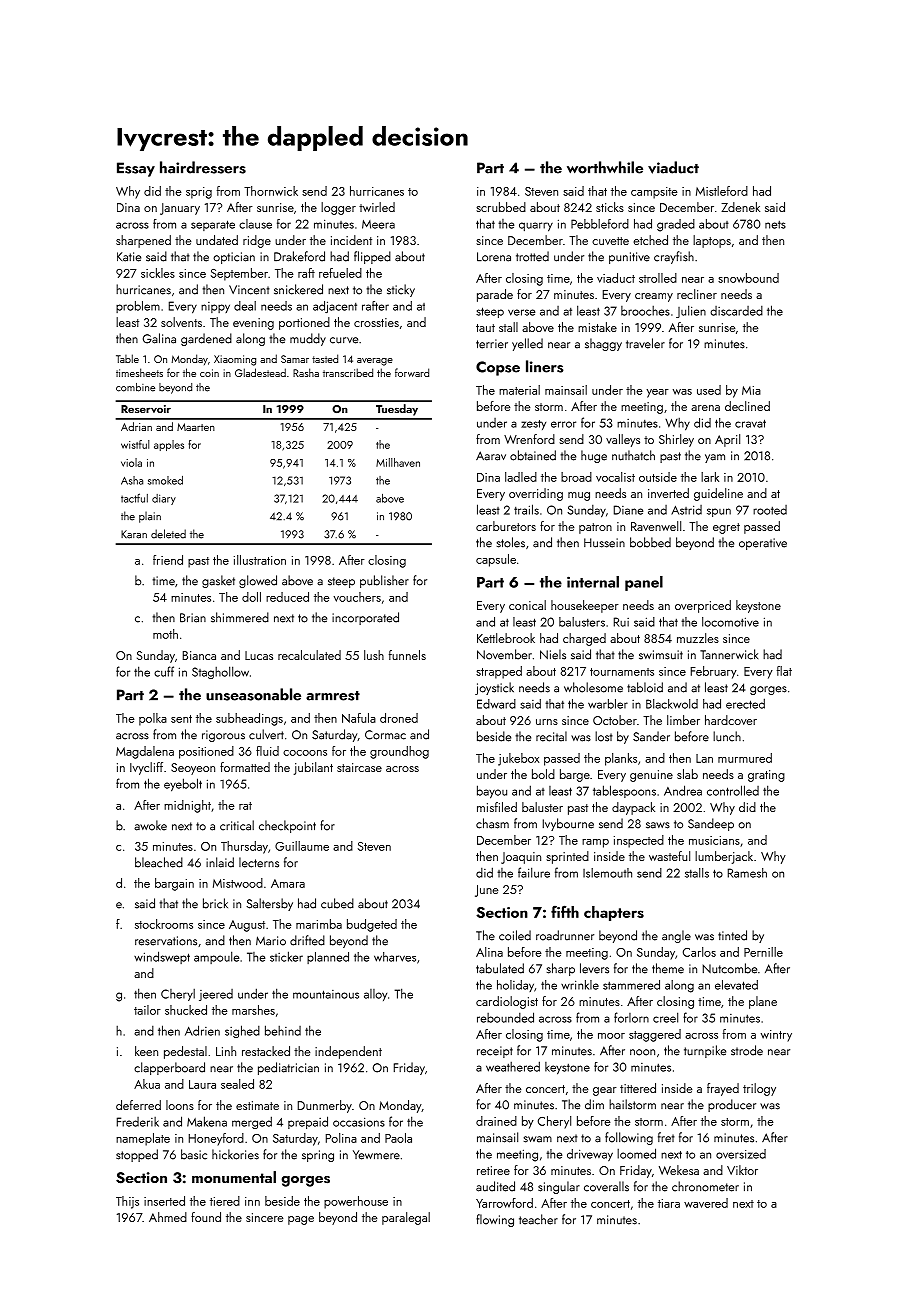 This screenshot has width=908, height=1316. I want to click on sickles, so click(158, 273).
